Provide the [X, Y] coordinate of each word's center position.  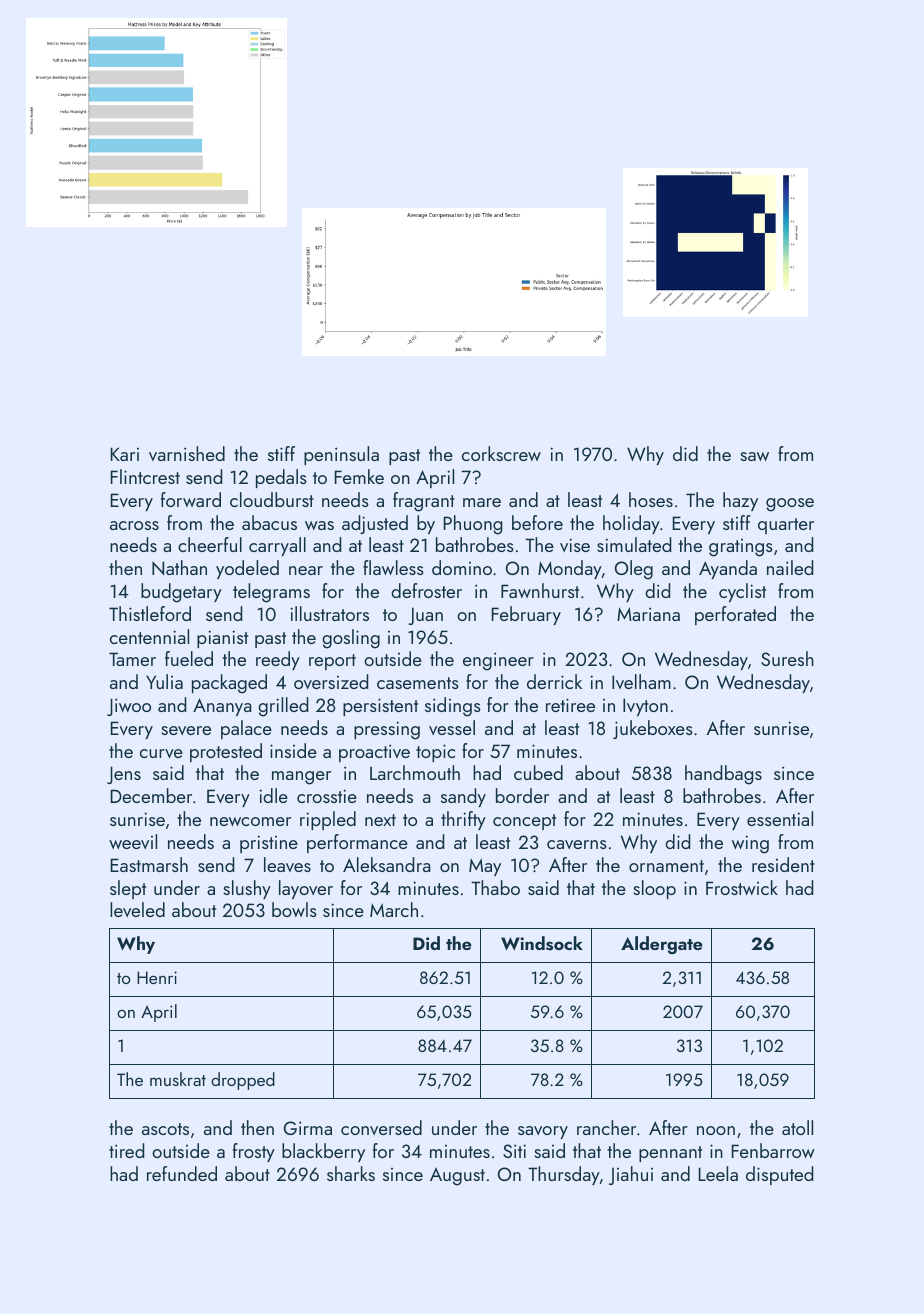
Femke [359, 476]
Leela [718, 1173]
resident [783, 864]
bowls [294, 909]
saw [754, 456]
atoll [797, 1127]
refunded [182, 1173]
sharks [351, 1173]
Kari [125, 454]
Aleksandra [387, 864]
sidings [453, 707]
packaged [229, 684]
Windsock [542, 943]
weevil [133, 841]
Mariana [648, 614]
